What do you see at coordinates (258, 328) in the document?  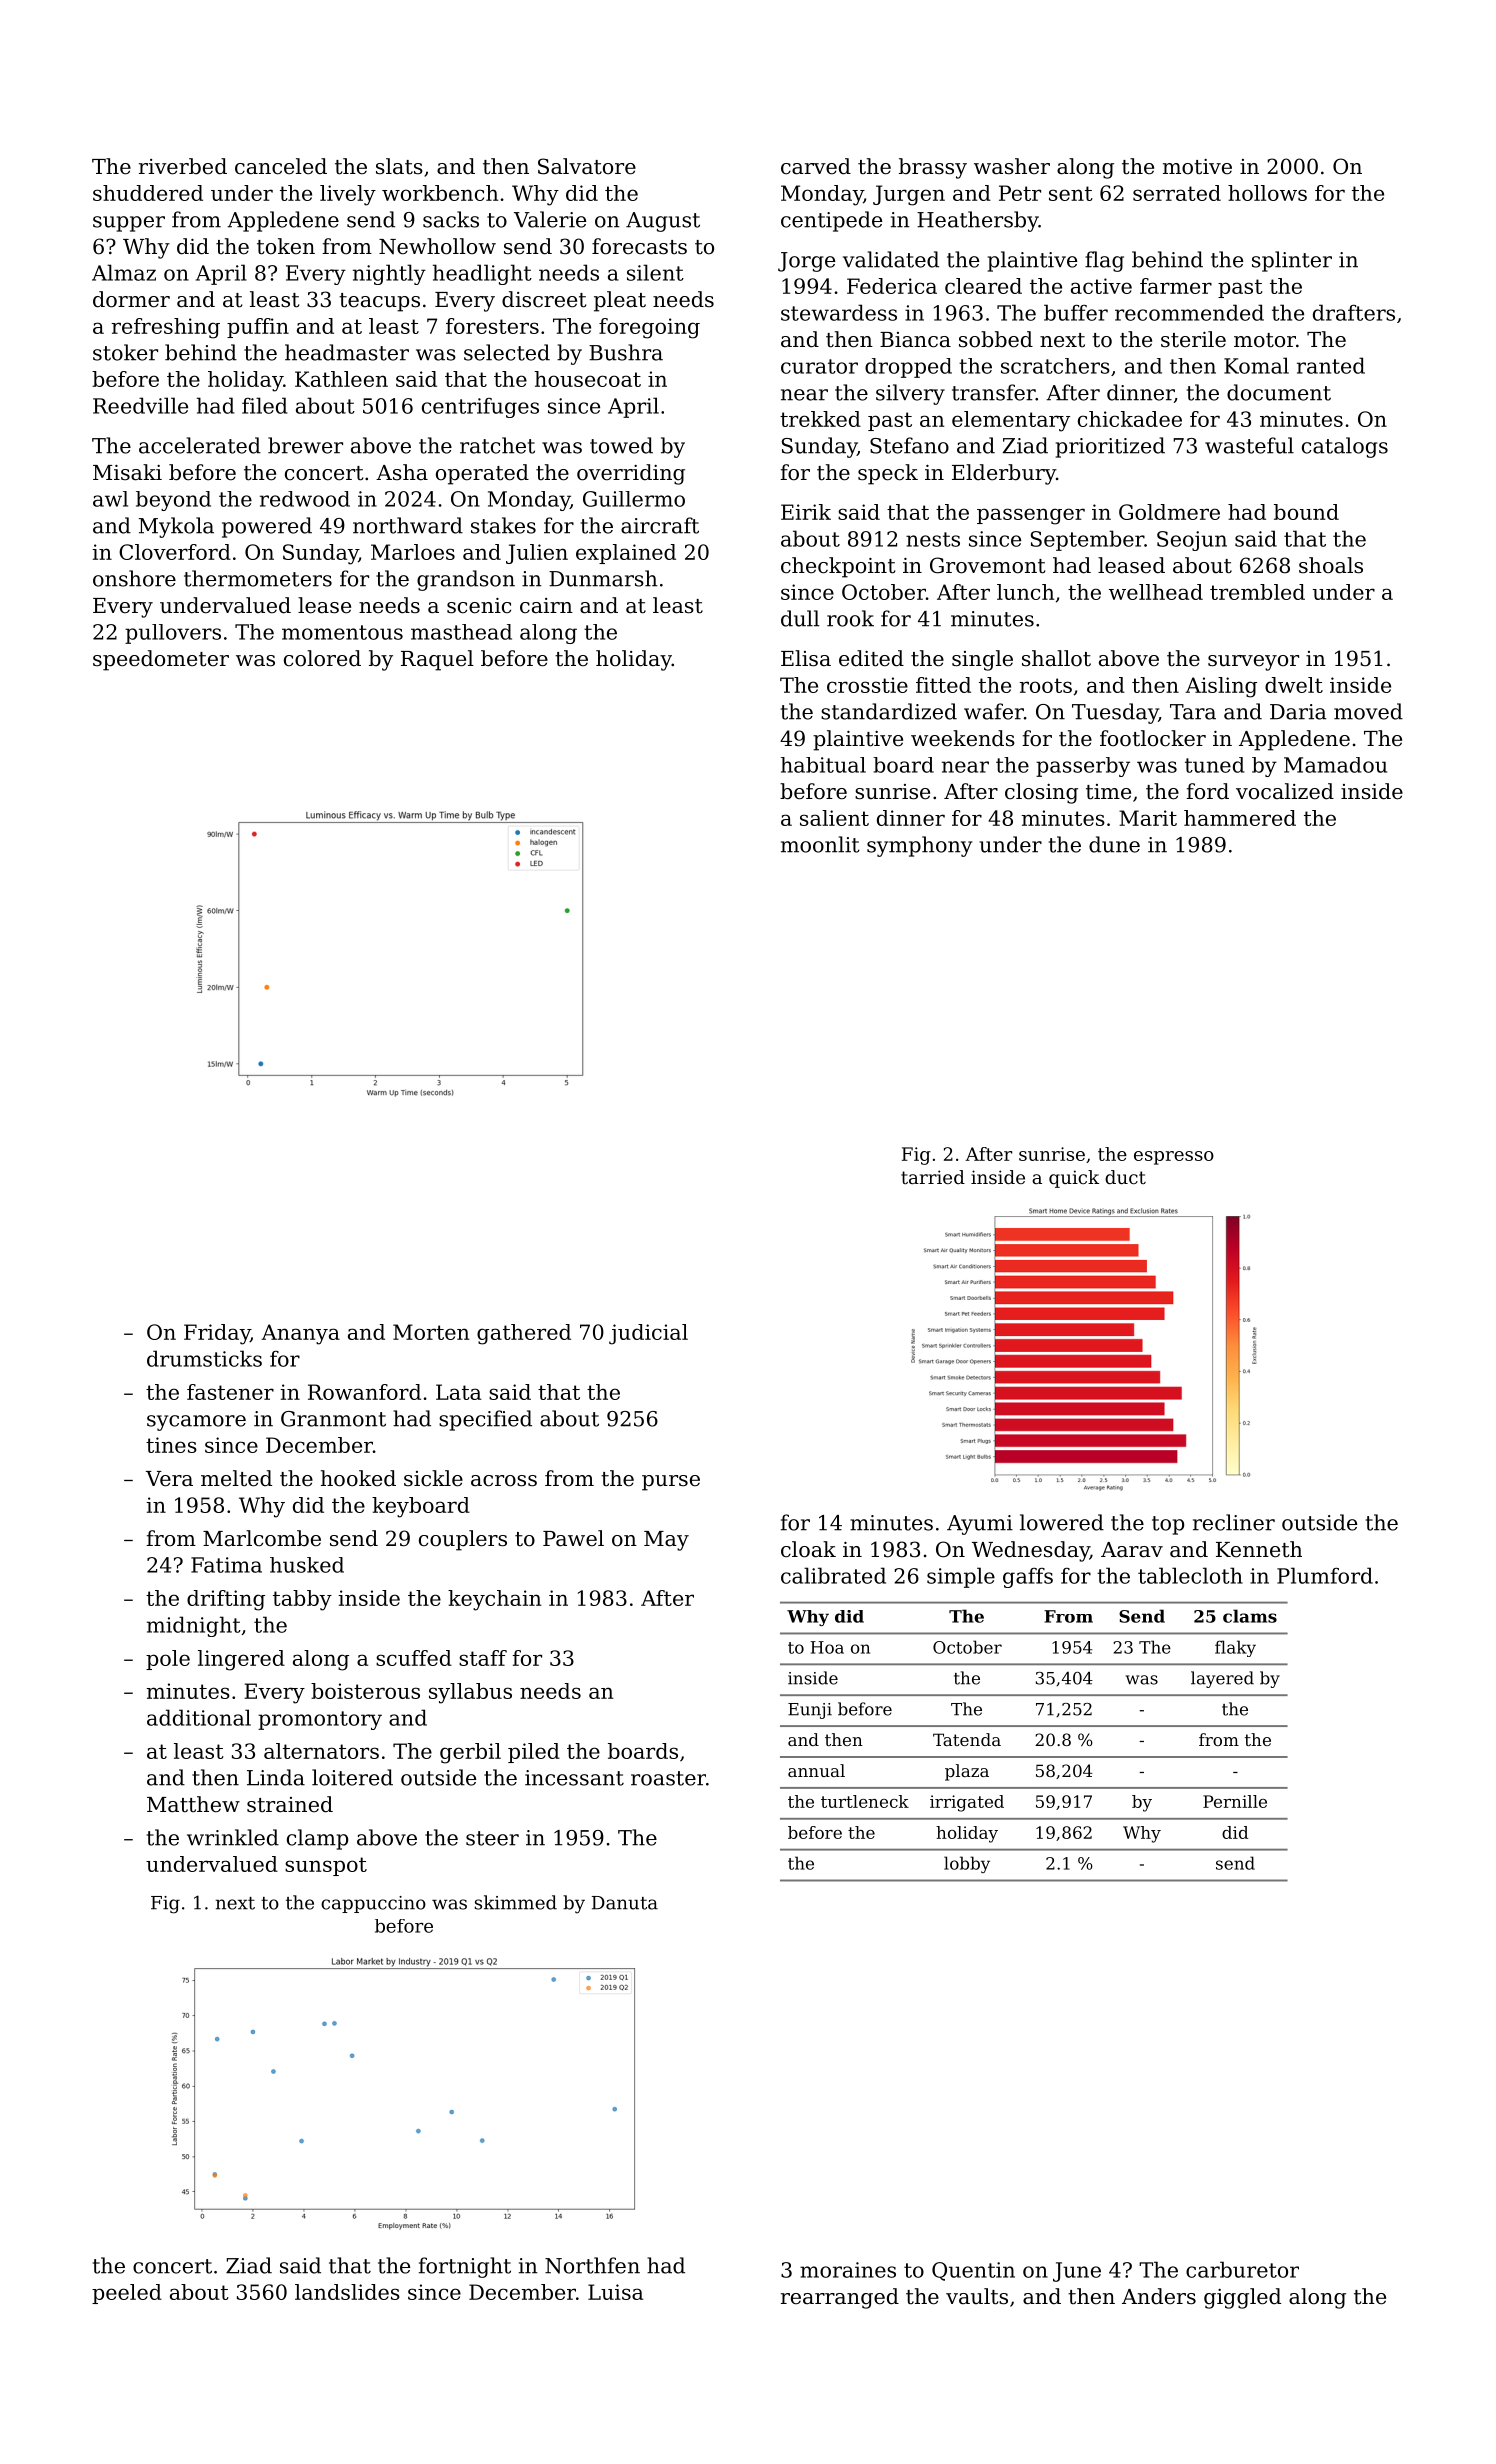 I see `puffin` at bounding box center [258, 328].
